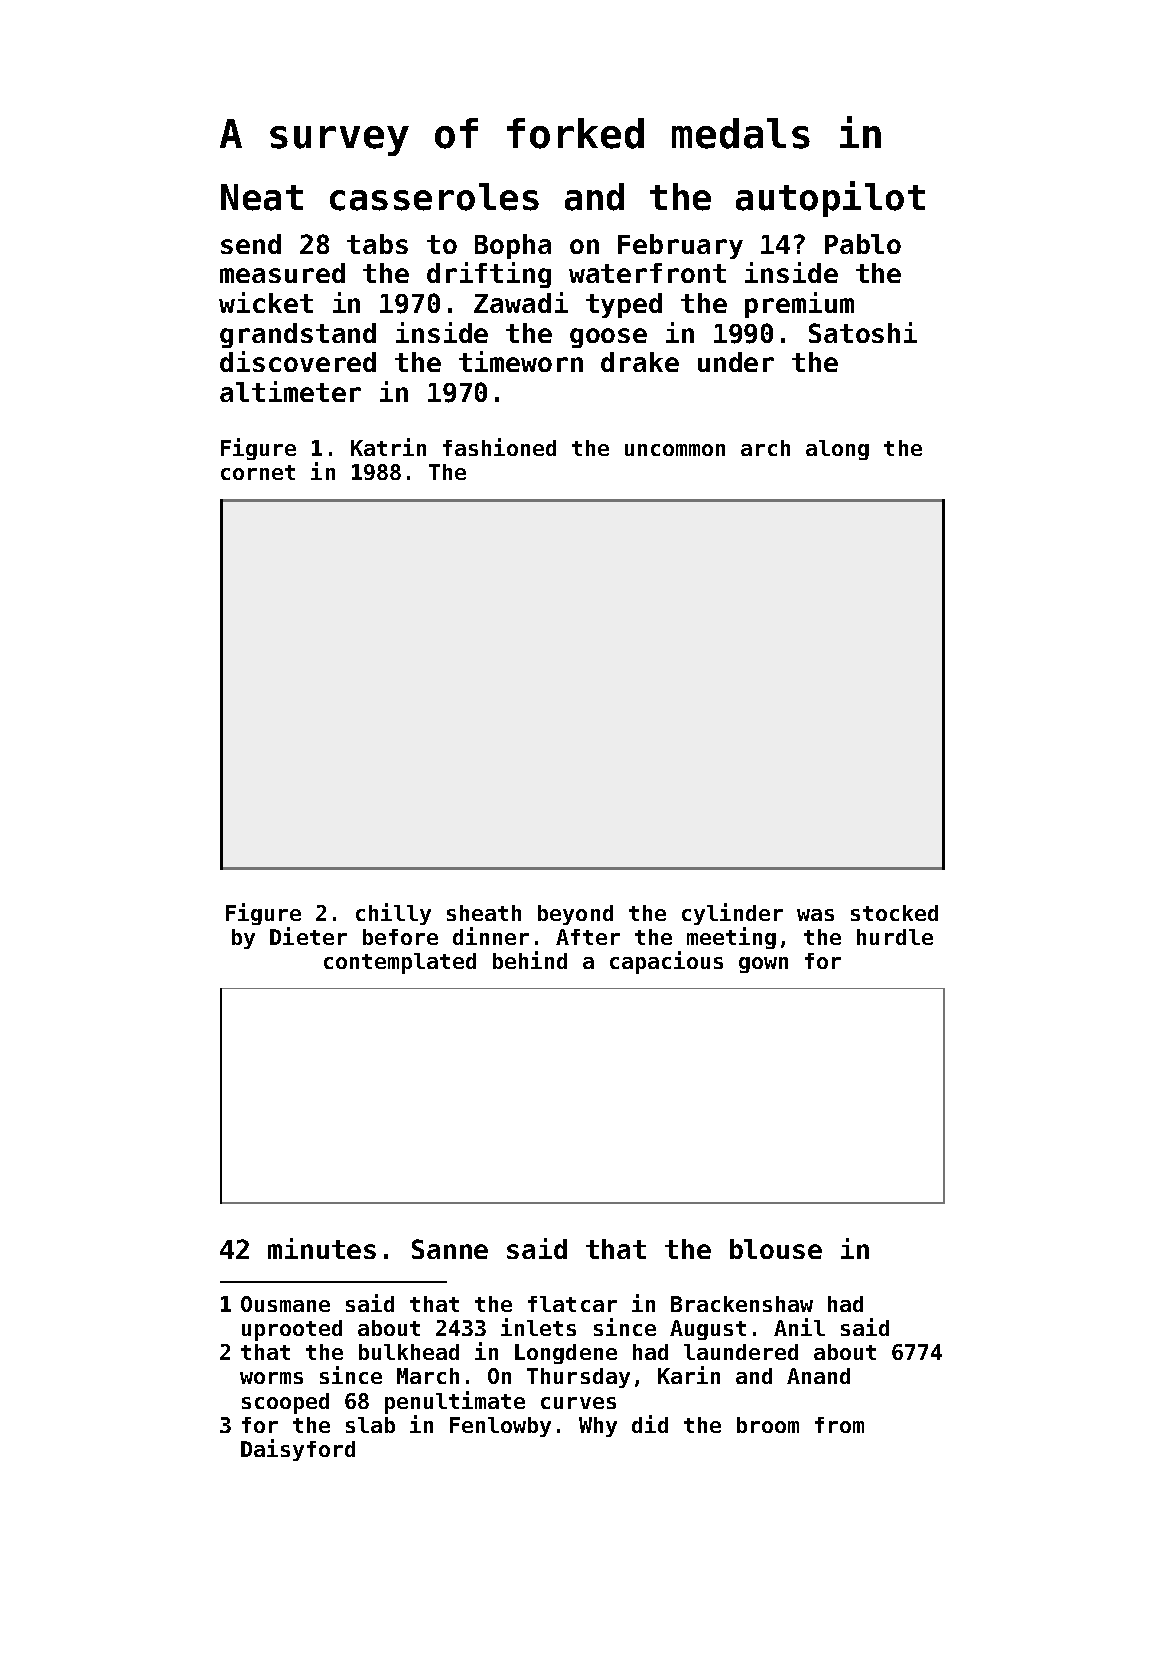  I want to click on cornet, so click(258, 472).
